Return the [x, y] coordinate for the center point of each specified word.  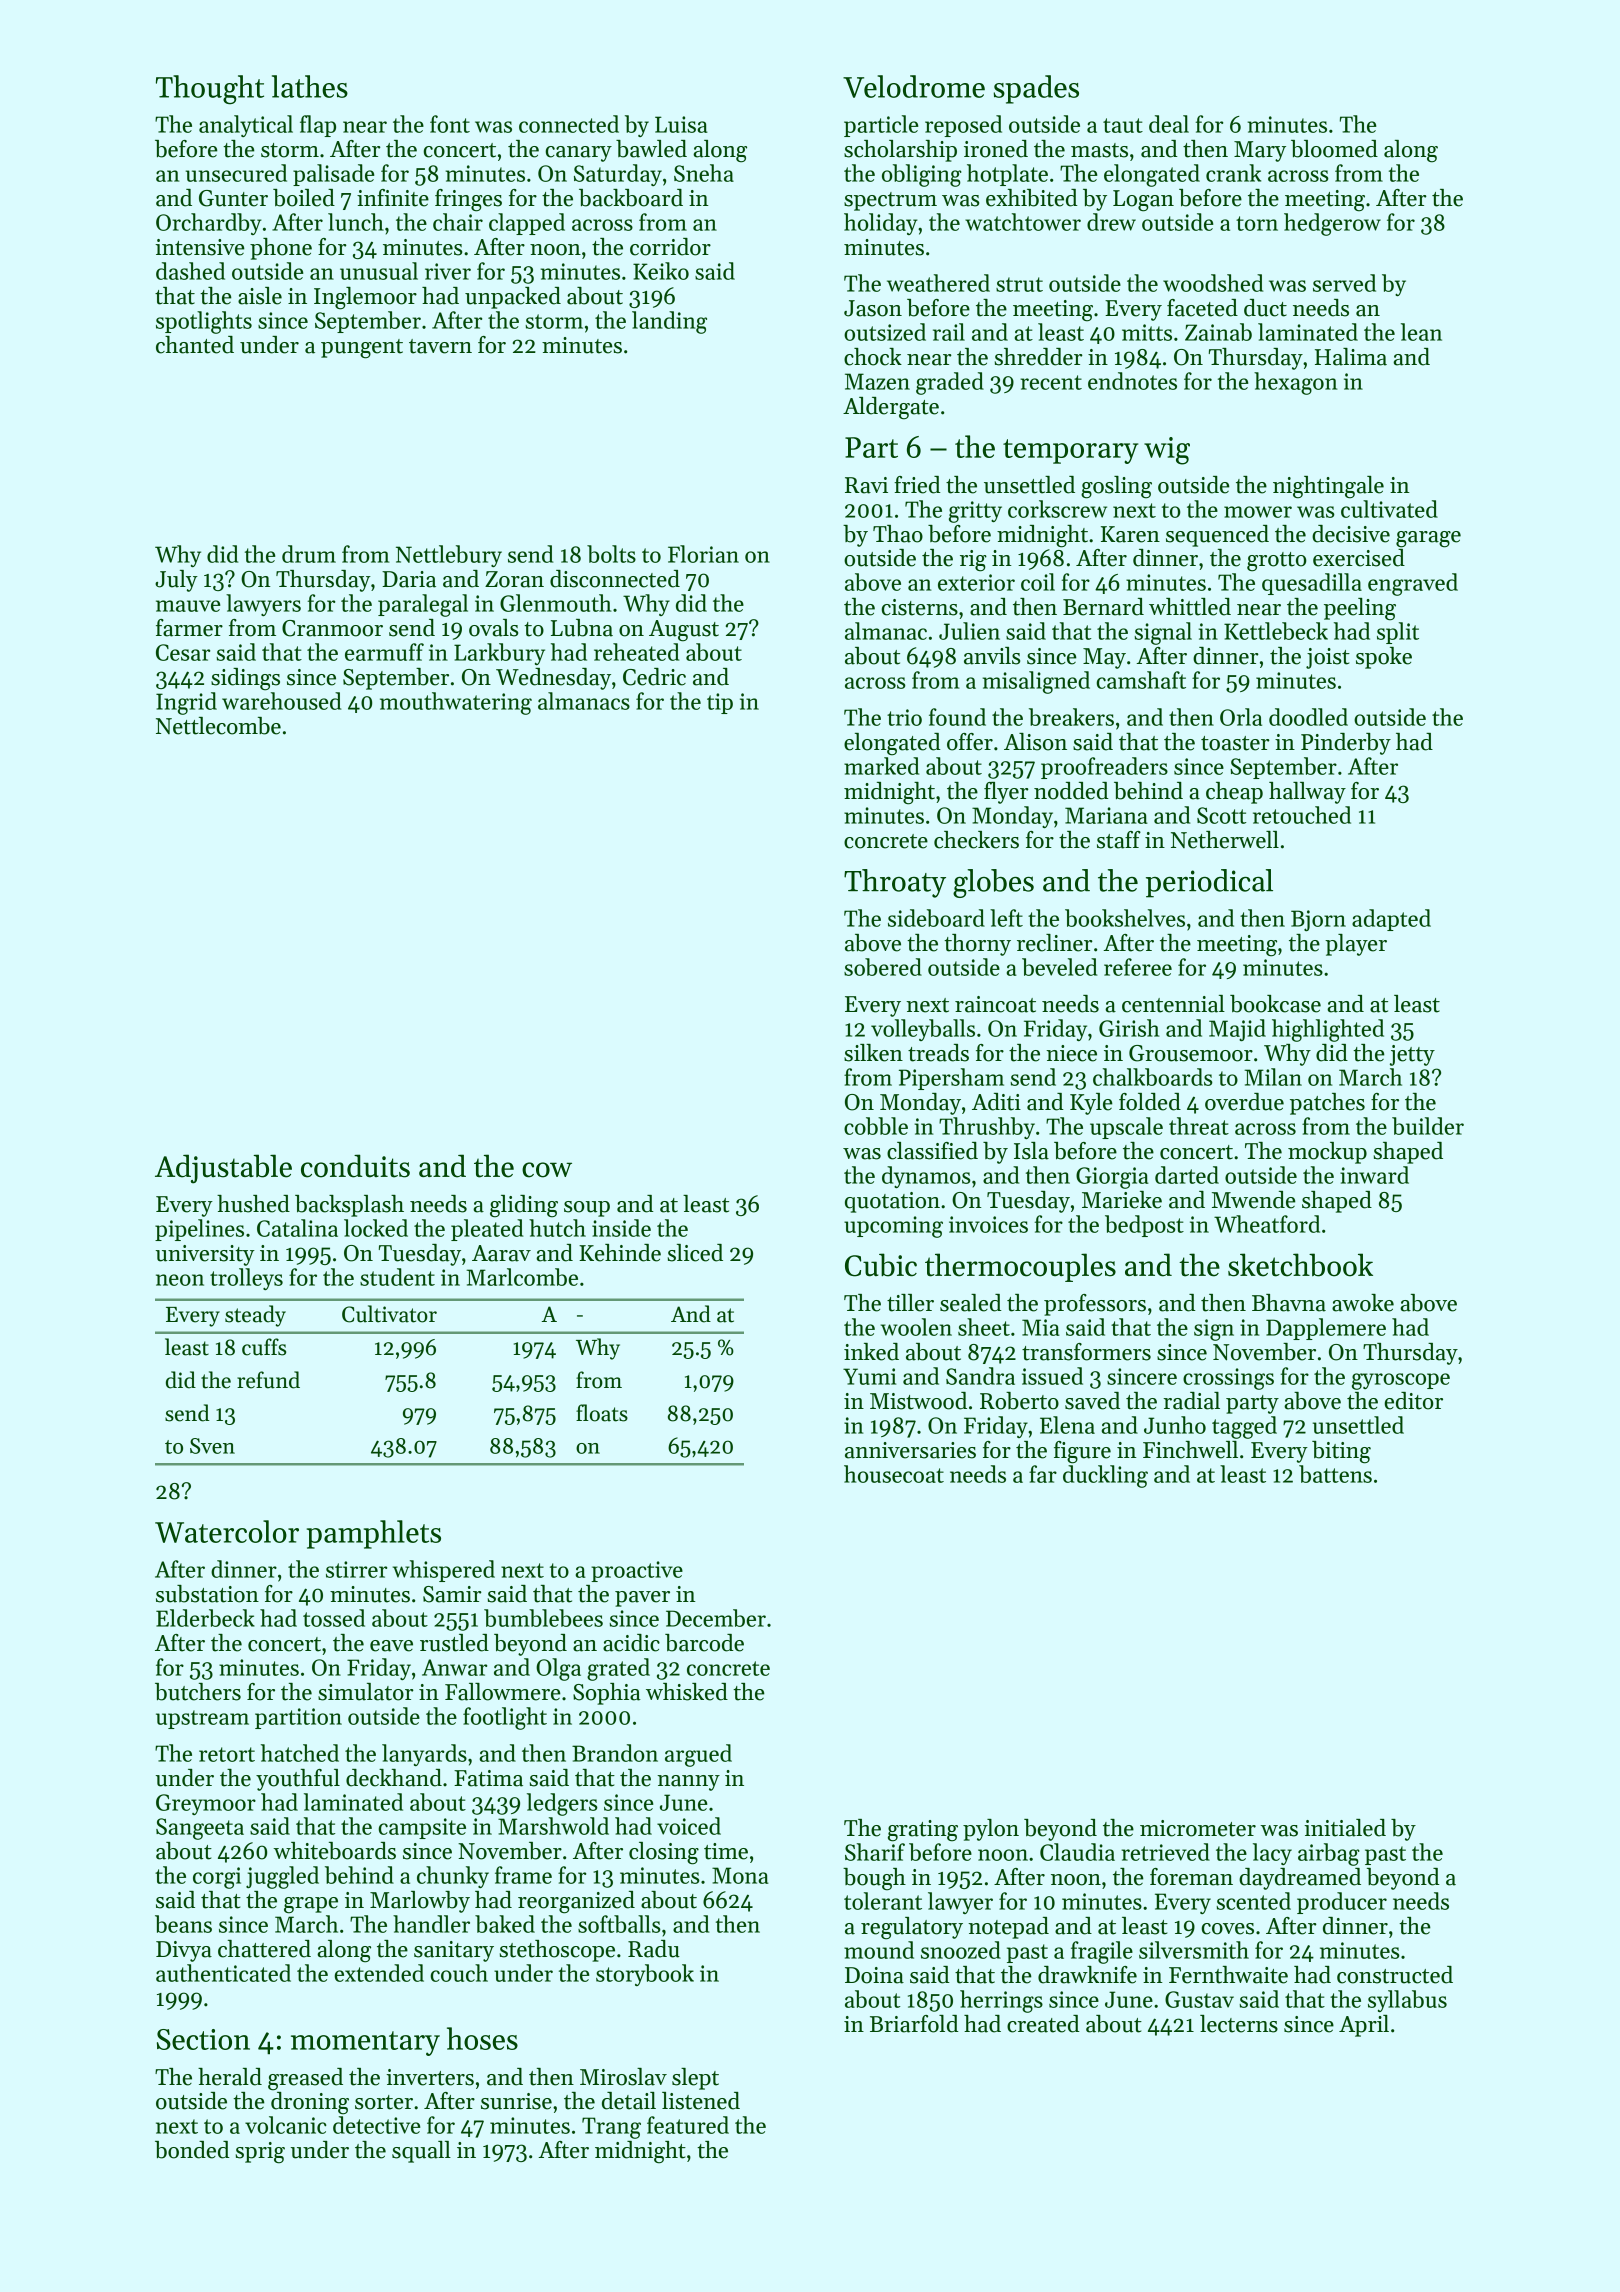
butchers [198, 1692]
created [1043, 2024]
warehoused [281, 701]
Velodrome [914, 86]
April [1364, 2026]
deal [1169, 124]
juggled [282, 1877]
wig [1167, 451]
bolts [611, 554]
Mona [740, 1875]
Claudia [1077, 1852]
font [450, 124]
